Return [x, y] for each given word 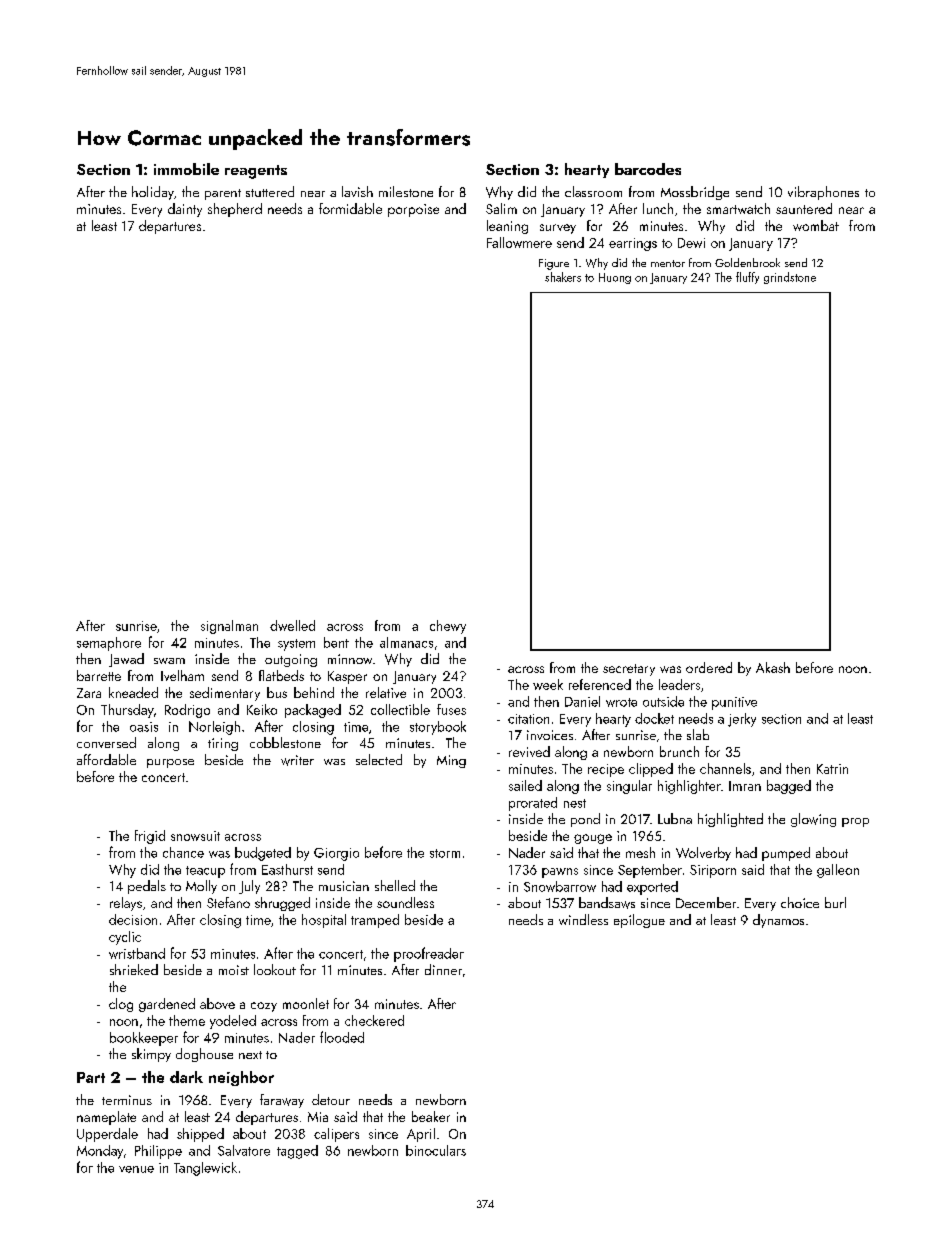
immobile [186, 169]
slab [698, 734]
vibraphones [823, 193]
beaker [431, 1116]
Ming [451, 761]
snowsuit [195, 836]
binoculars [436, 1150]
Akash [773, 667]
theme [187, 1020]
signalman [229, 627]
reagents [256, 172]
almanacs [406, 642]
